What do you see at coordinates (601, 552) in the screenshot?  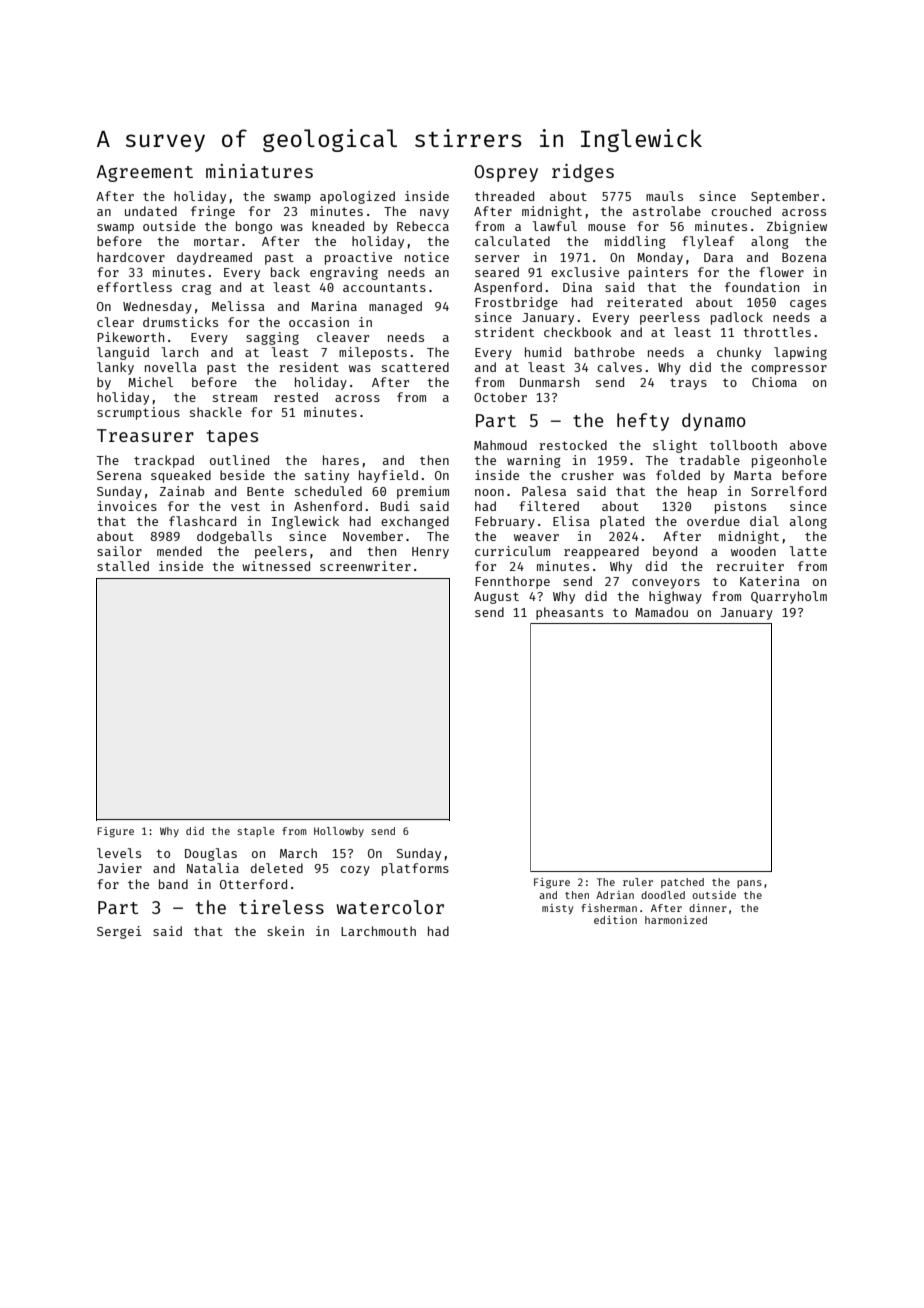 I see `reappeared` at bounding box center [601, 552].
